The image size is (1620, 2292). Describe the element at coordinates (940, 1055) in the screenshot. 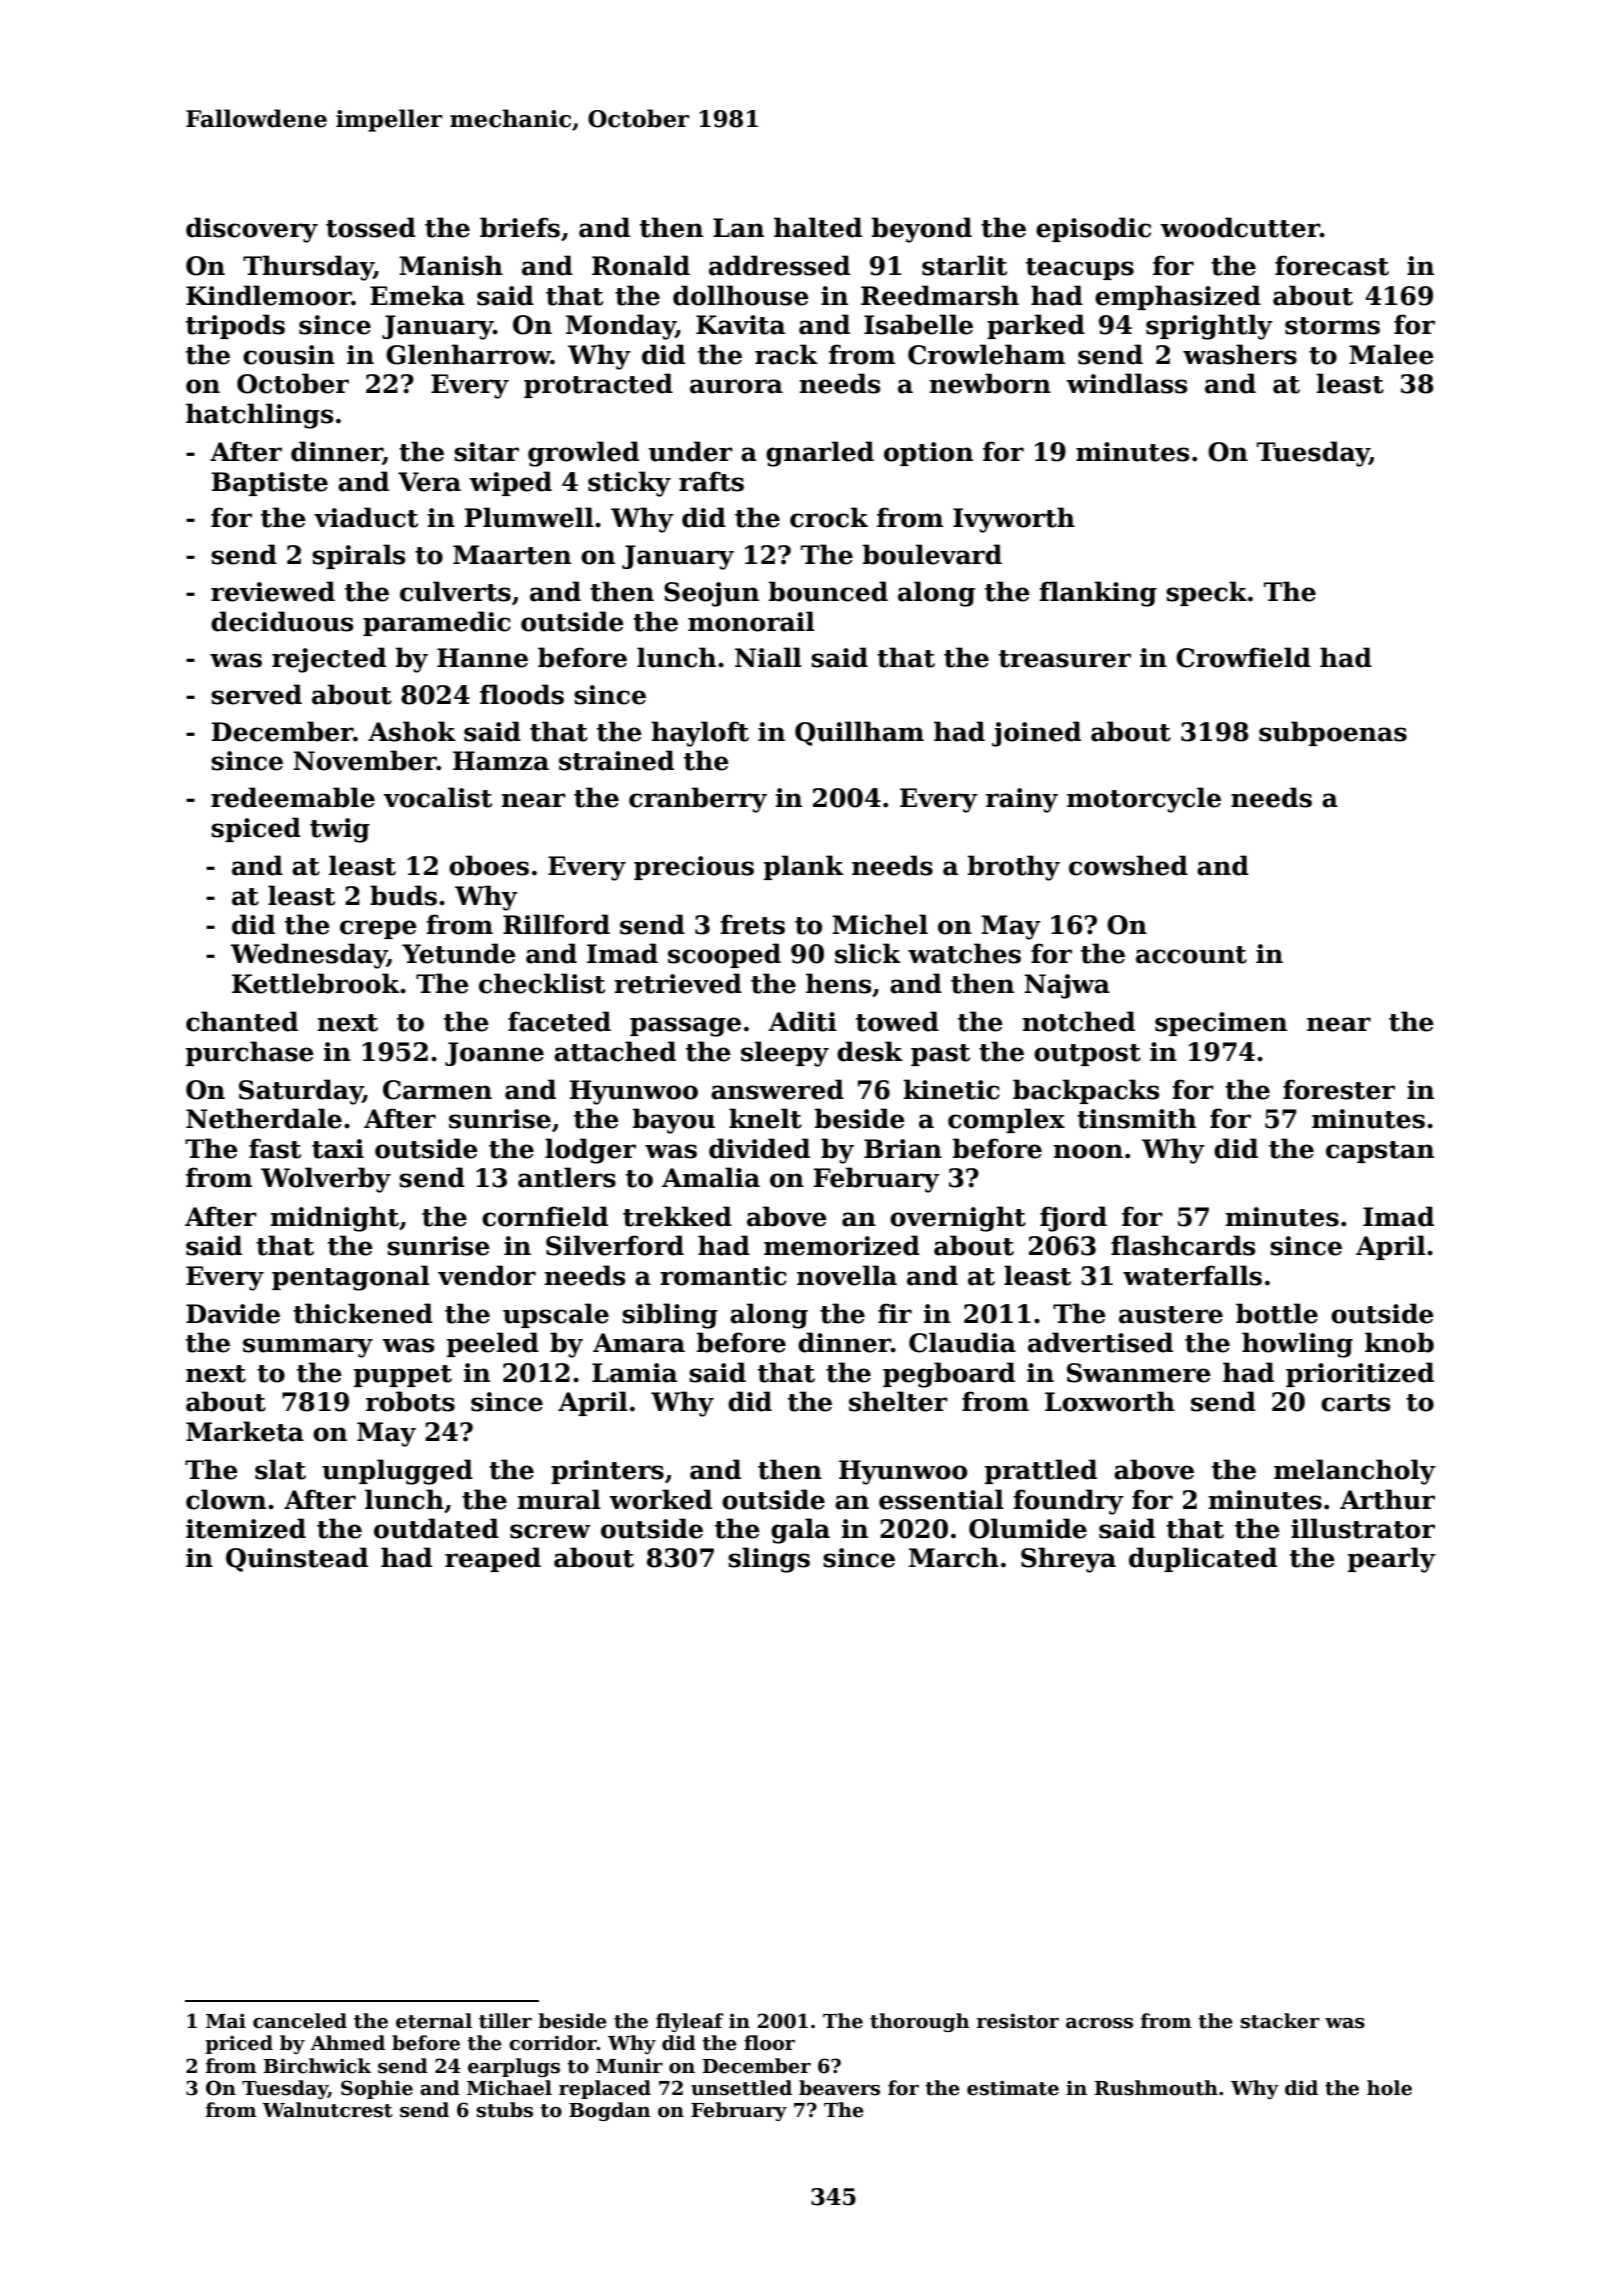

I see `past` at that location.
